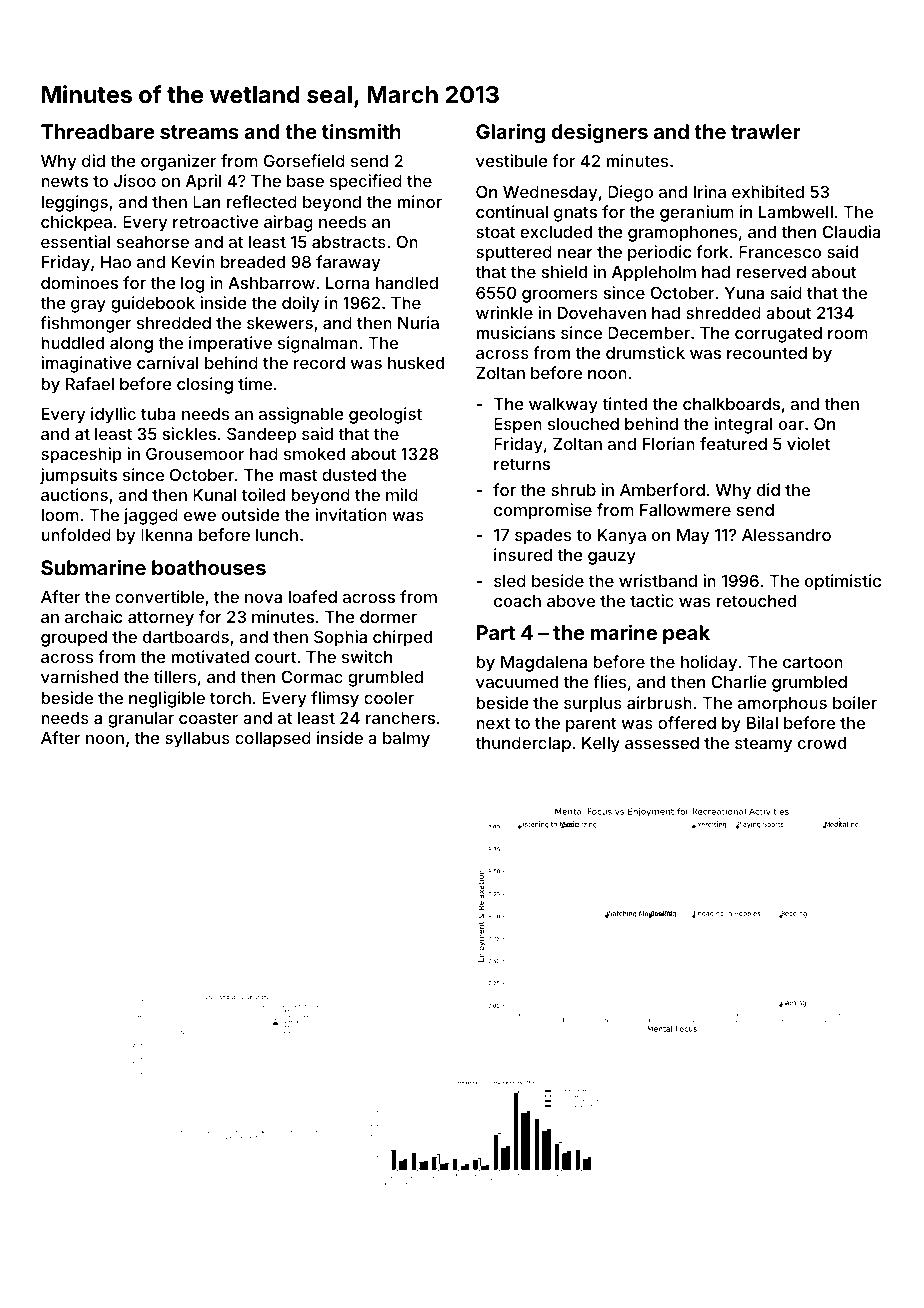 The height and width of the screenshot is (1308, 924). I want to click on imaginative, so click(86, 364).
